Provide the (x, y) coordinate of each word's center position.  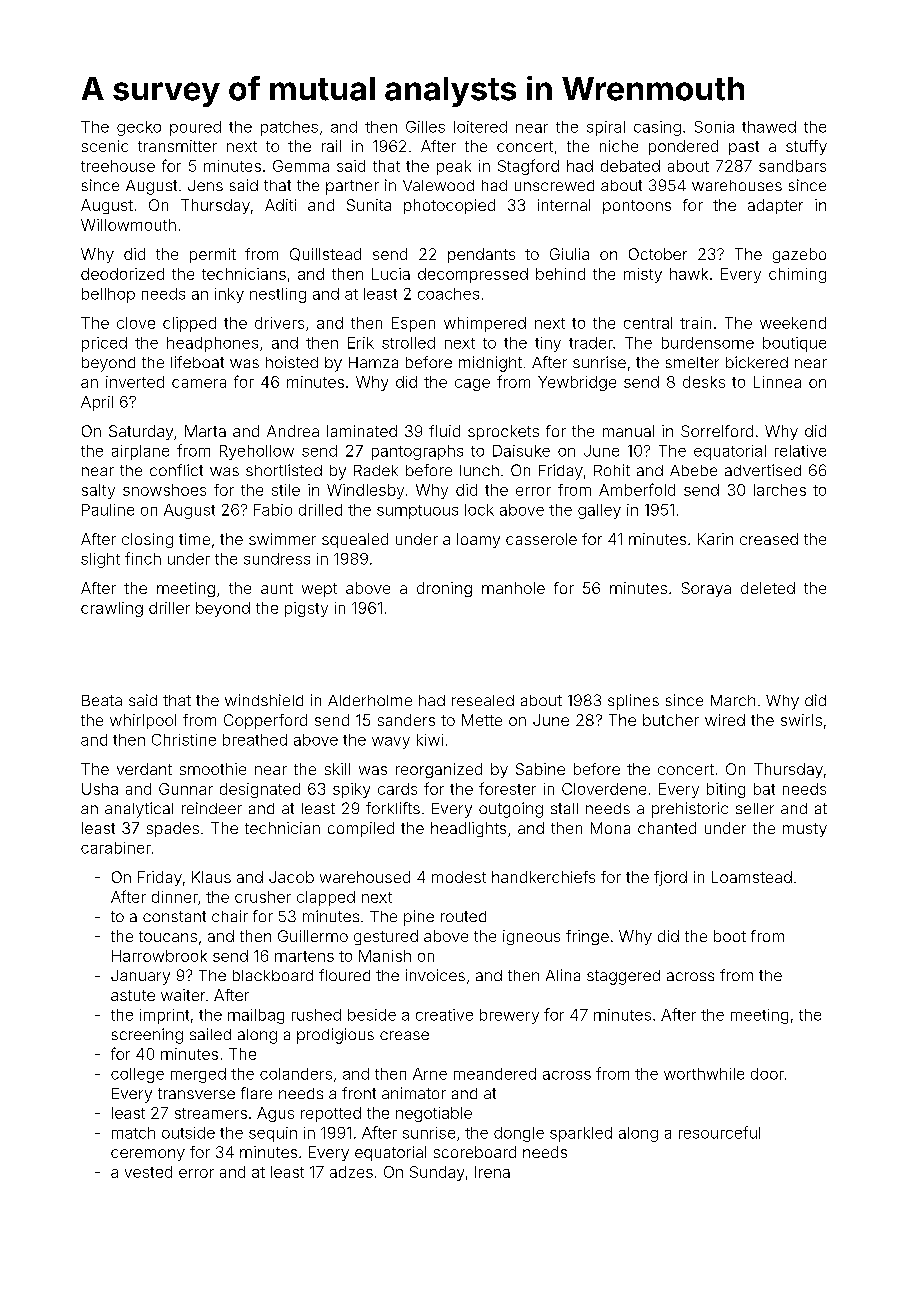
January (140, 977)
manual (628, 431)
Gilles (425, 127)
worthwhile (704, 1074)
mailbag (256, 1016)
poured (195, 128)
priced (104, 344)
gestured (386, 937)
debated (630, 166)
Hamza (373, 362)
